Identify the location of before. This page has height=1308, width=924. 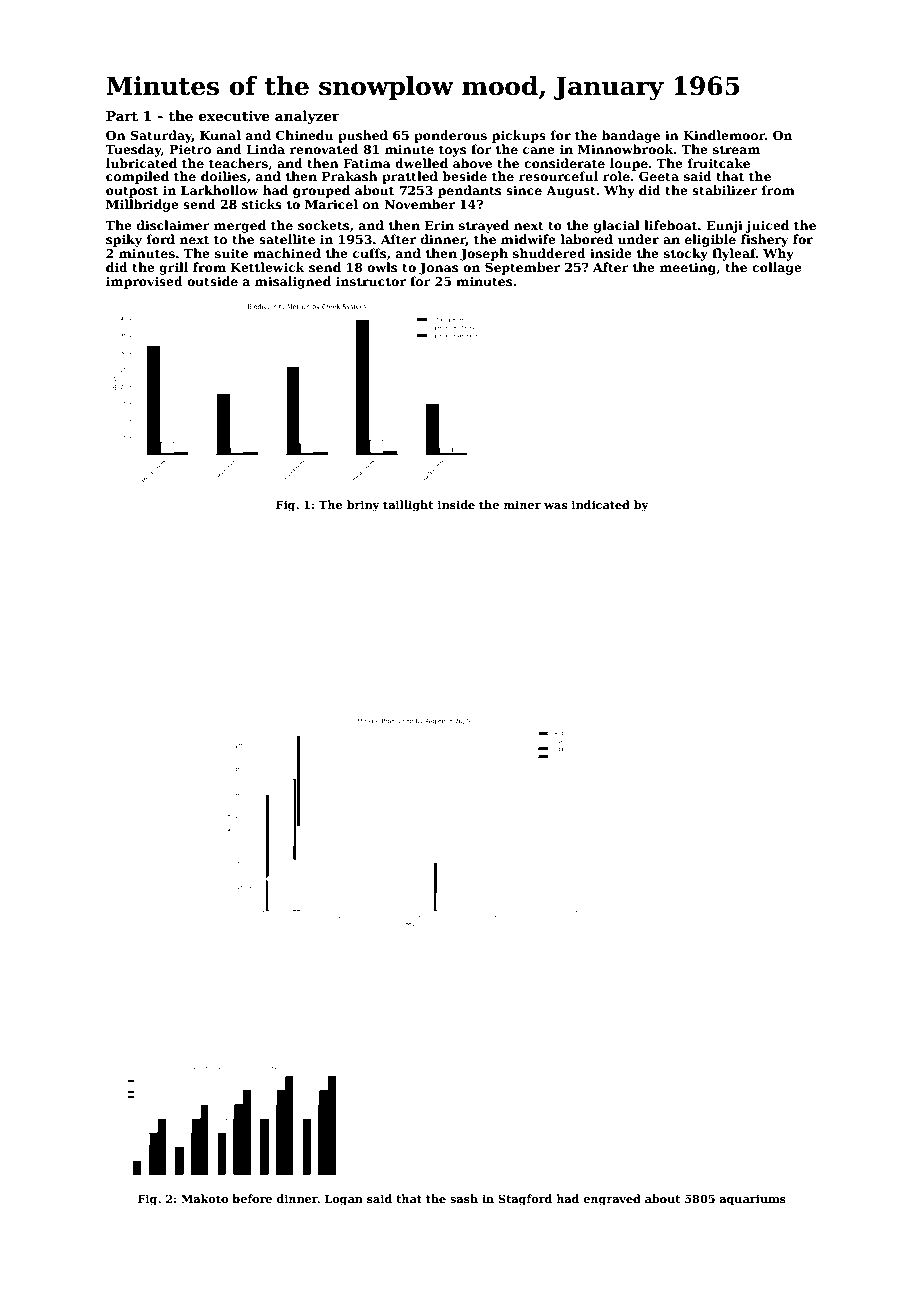
(252, 1198).
